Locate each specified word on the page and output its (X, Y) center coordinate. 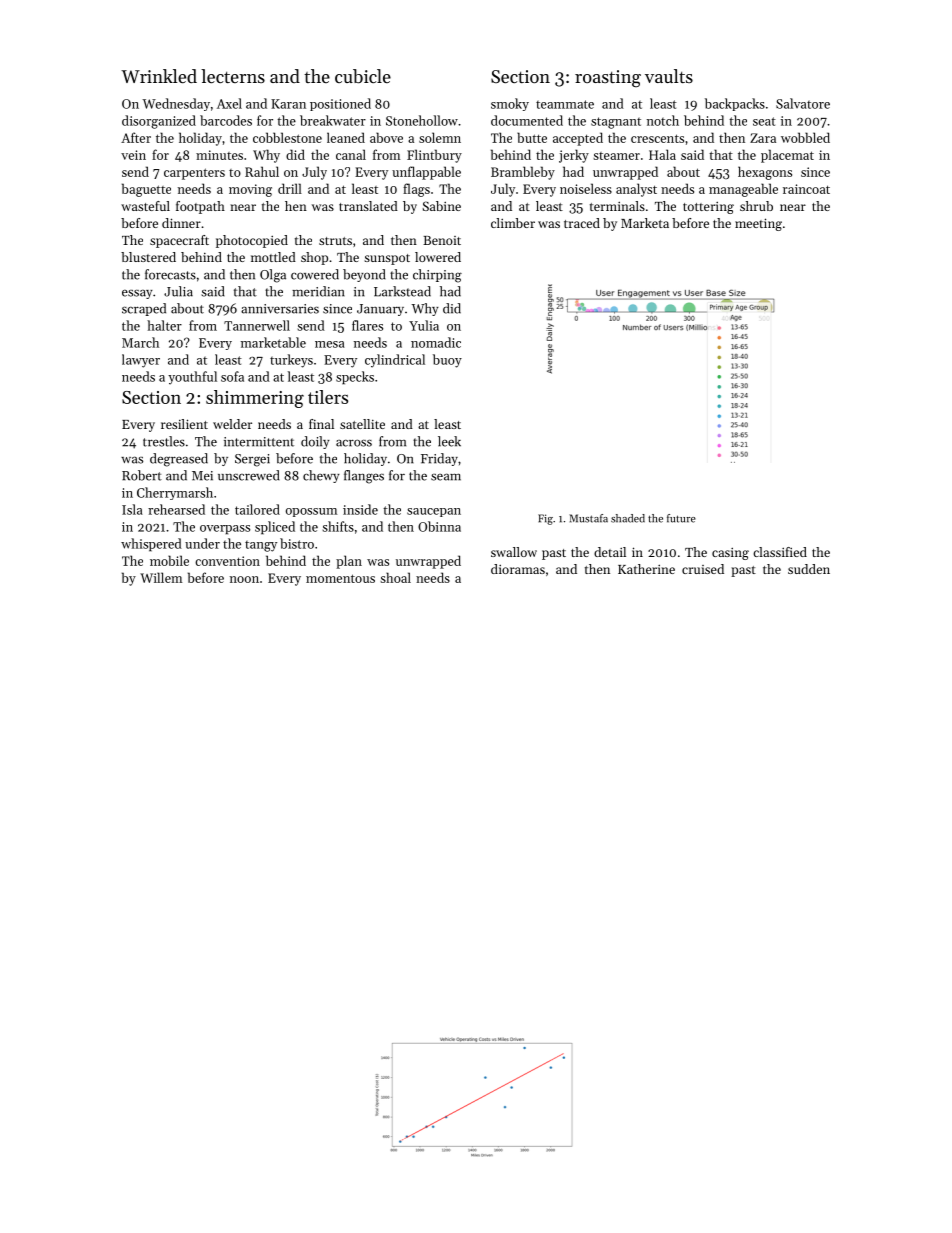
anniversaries (280, 309)
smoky (510, 104)
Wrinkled (159, 76)
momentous (340, 578)
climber (513, 223)
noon (244, 579)
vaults (669, 76)
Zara (763, 138)
